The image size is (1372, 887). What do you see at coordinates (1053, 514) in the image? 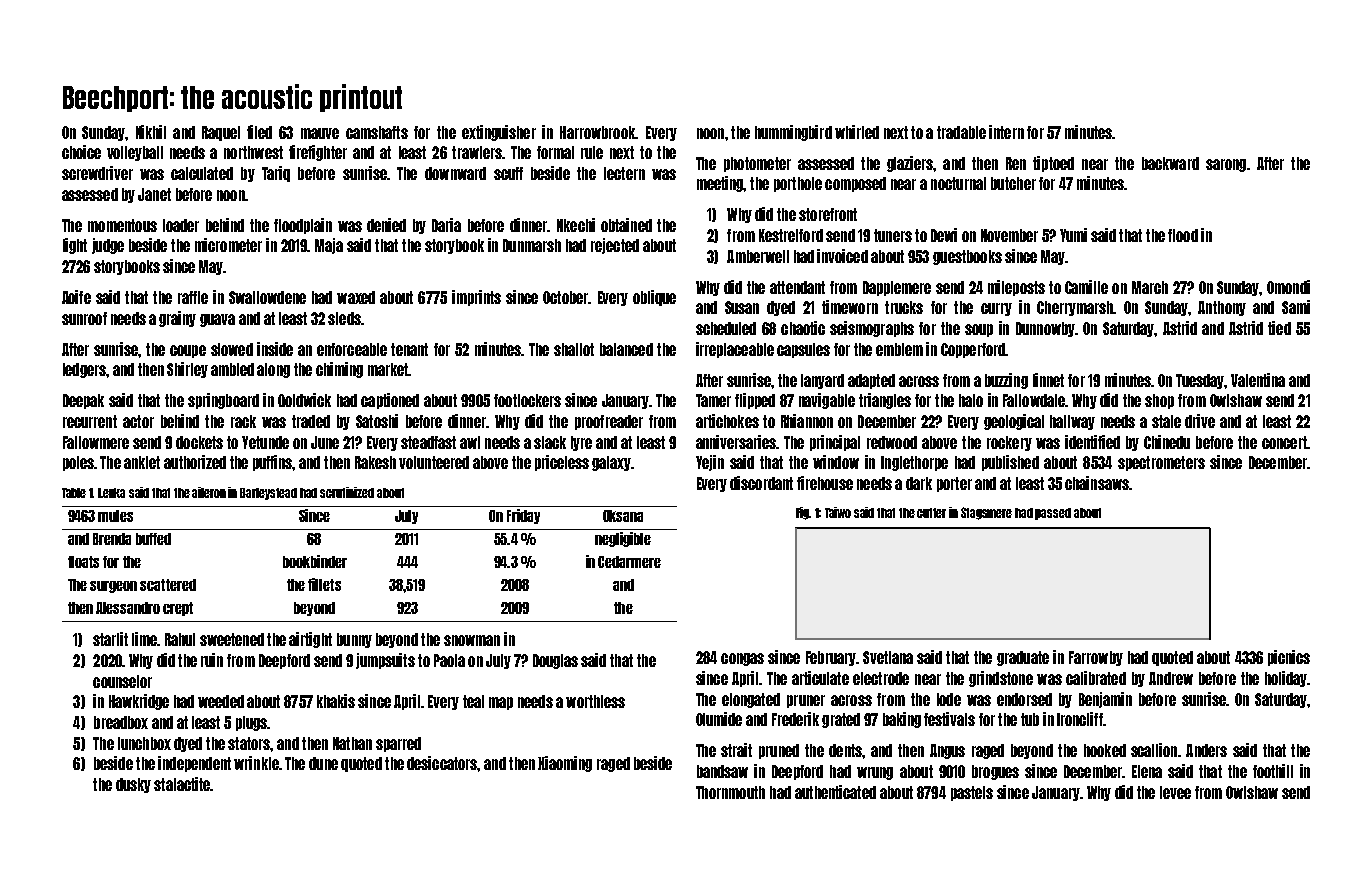
I see `passed` at bounding box center [1053, 514].
